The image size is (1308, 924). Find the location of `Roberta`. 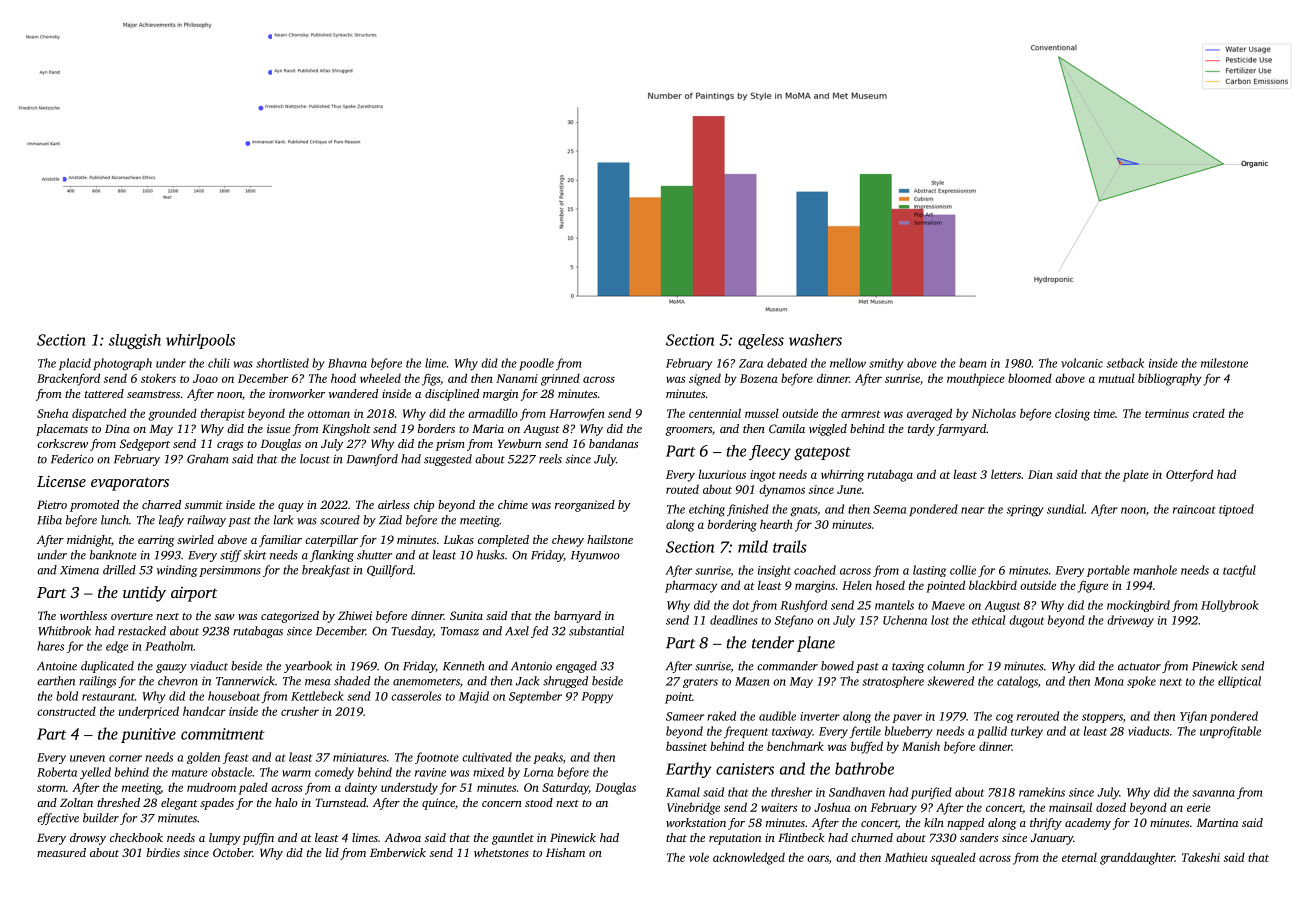

Roberta is located at coordinates (57, 772).
